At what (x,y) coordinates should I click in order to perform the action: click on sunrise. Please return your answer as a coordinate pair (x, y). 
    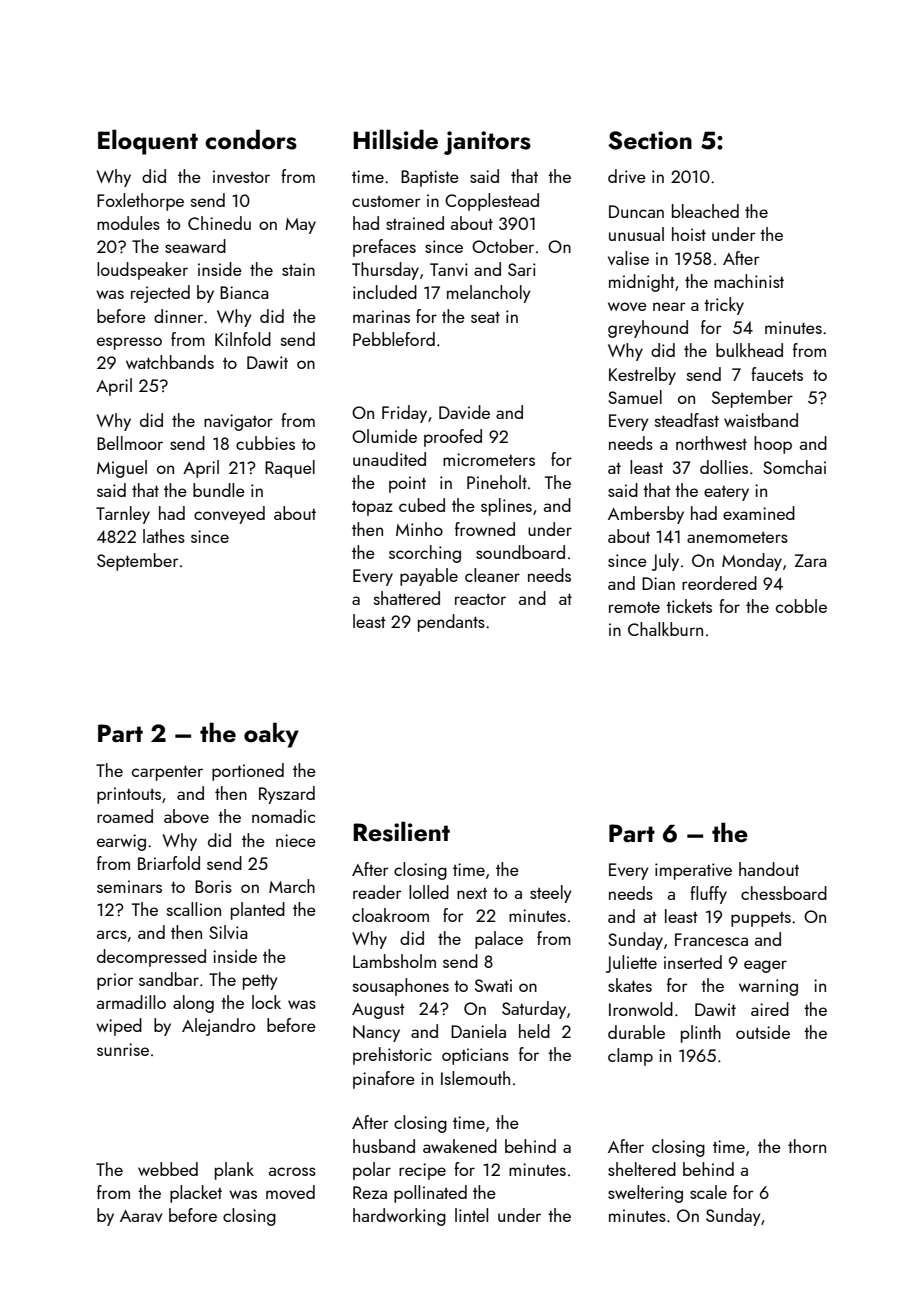
    Looking at the image, I should click on (123, 1049).
